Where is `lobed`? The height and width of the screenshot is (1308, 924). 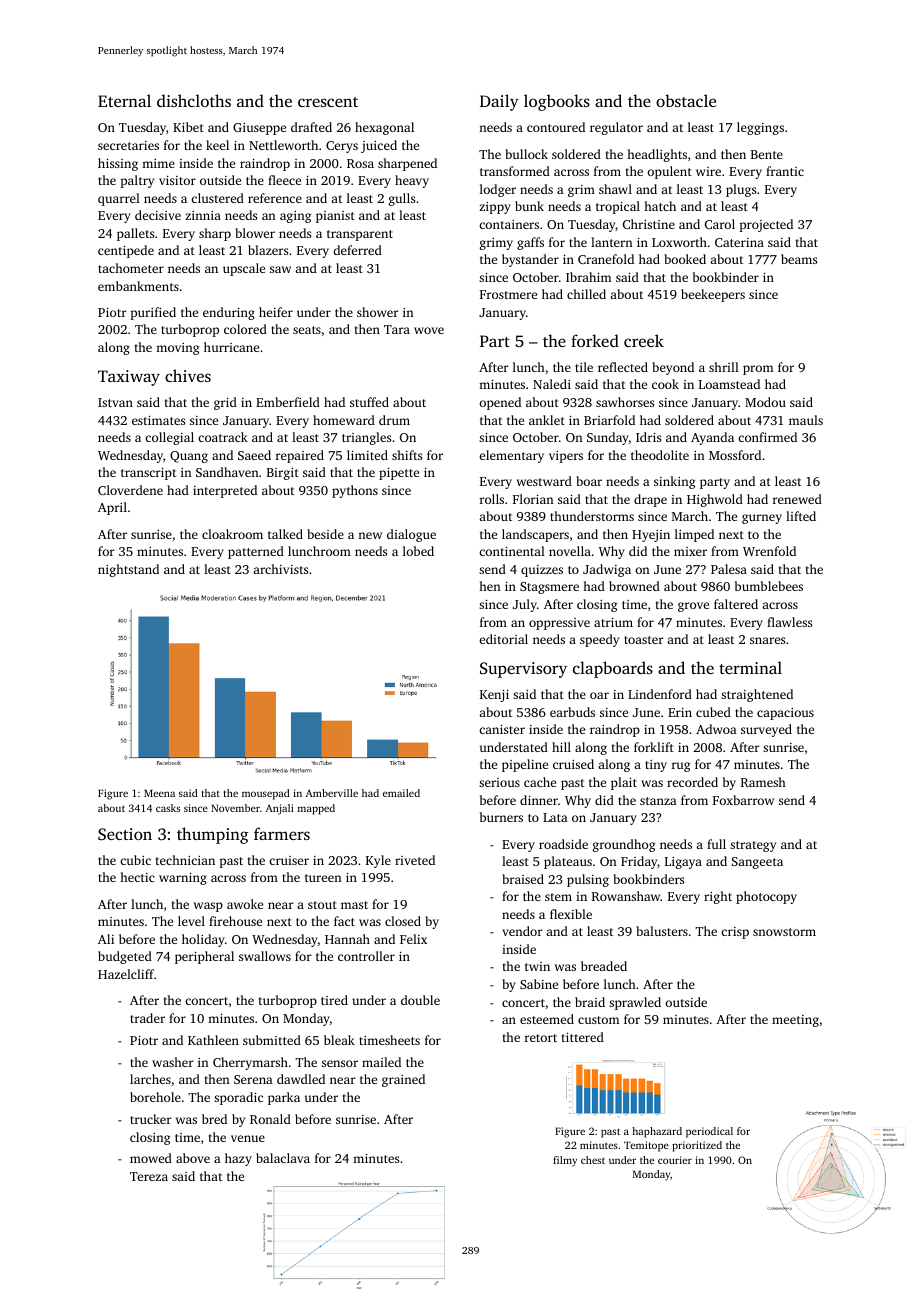
lobed is located at coordinates (418, 551).
